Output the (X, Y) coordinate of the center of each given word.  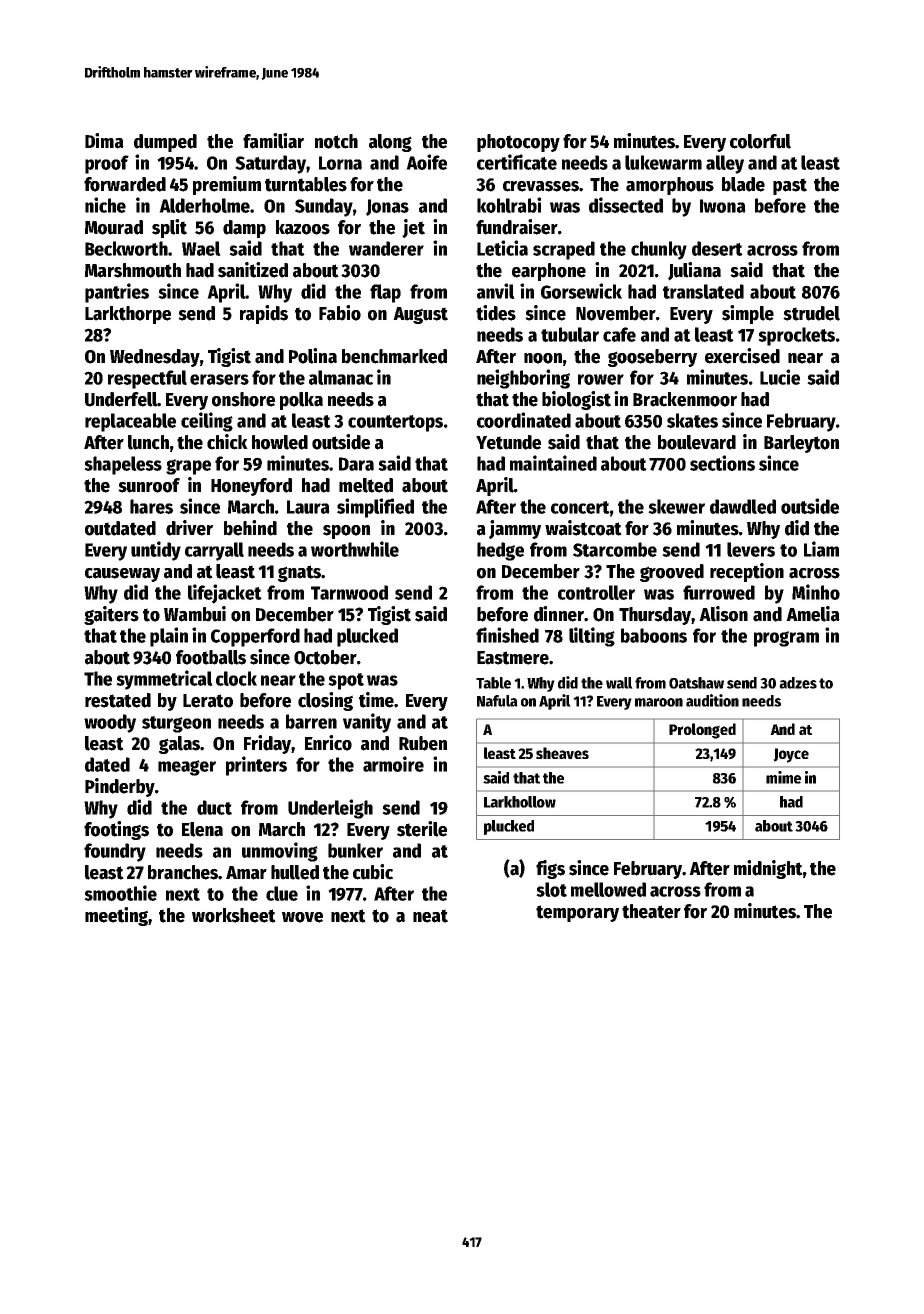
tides (496, 313)
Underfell (121, 399)
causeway (122, 575)
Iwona (723, 206)
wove (302, 917)
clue (282, 893)
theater (651, 911)
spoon (346, 532)
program (786, 639)
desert (717, 248)
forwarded (125, 184)
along (390, 143)
